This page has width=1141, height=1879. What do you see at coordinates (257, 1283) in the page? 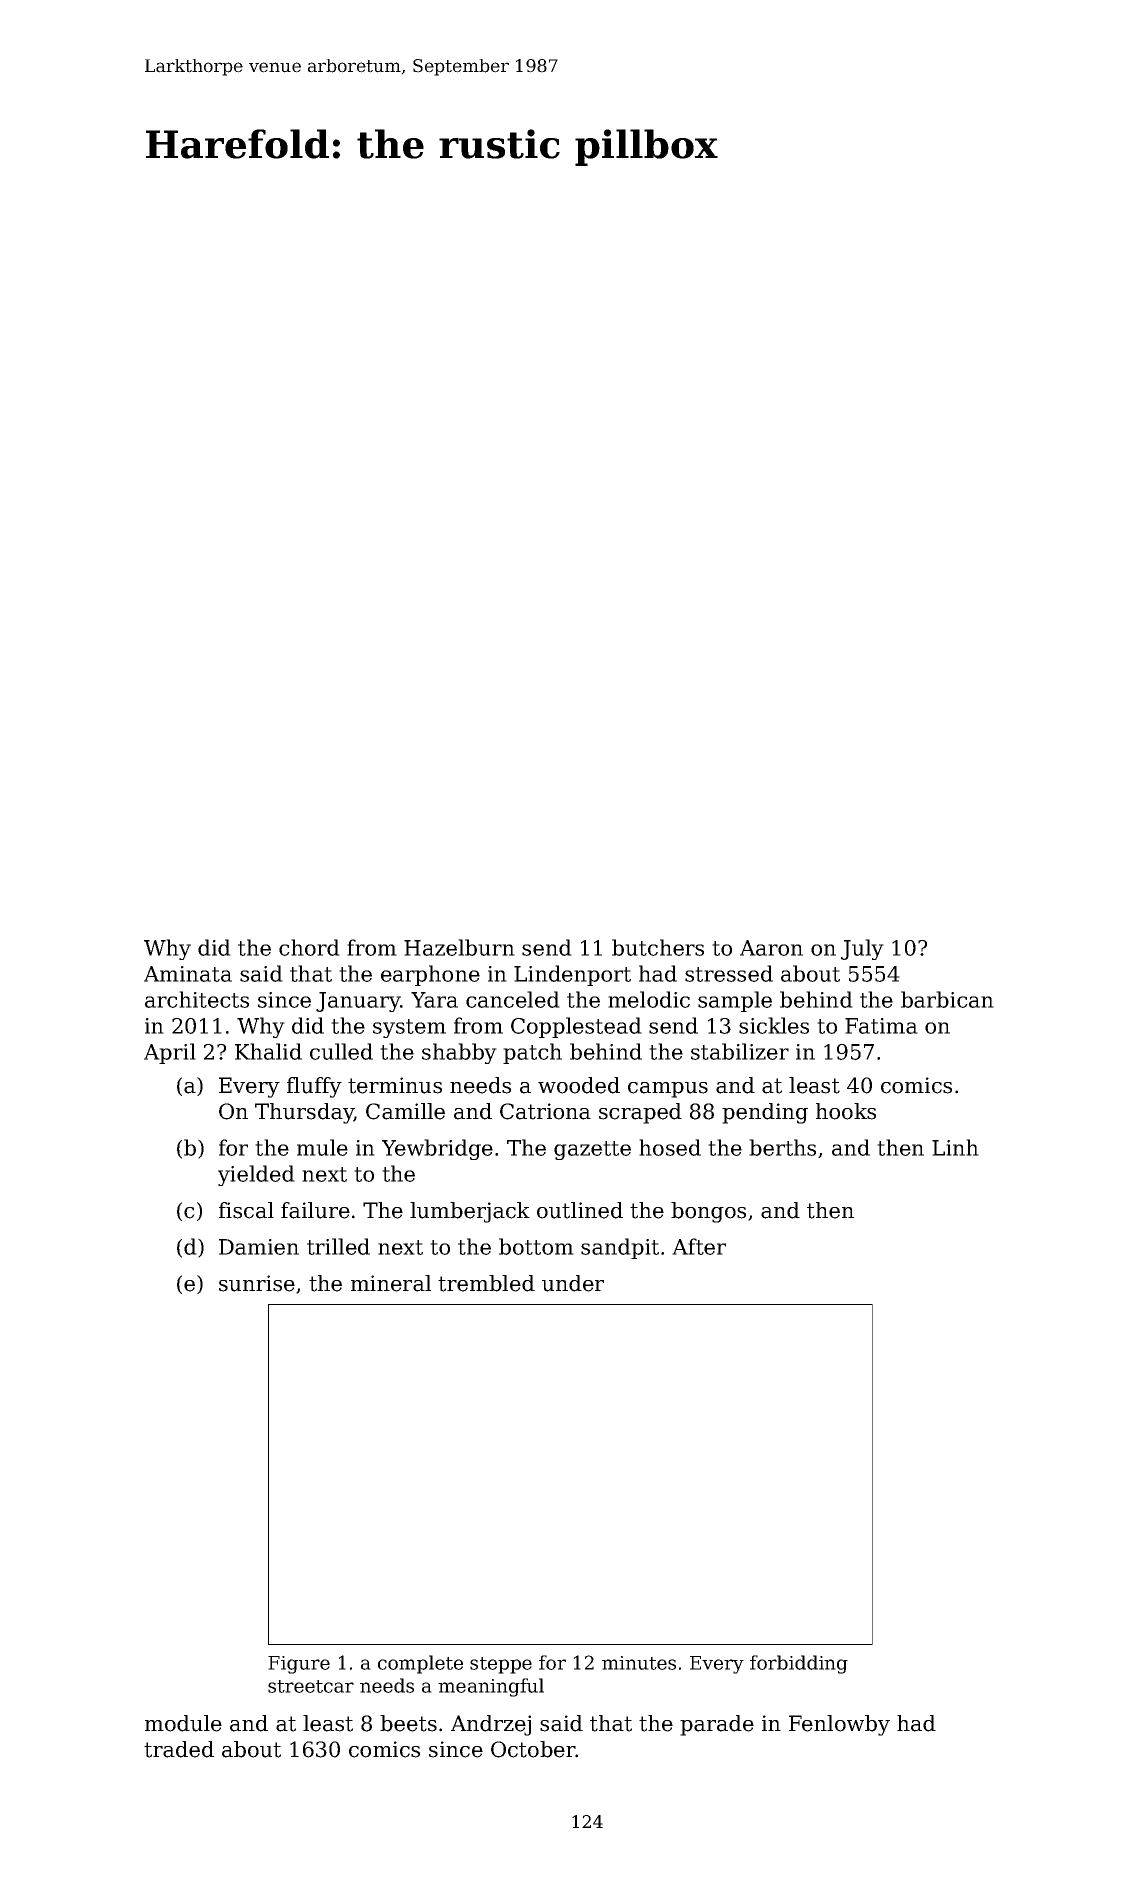
I see `sunrise` at bounding box center [257, 1283].
